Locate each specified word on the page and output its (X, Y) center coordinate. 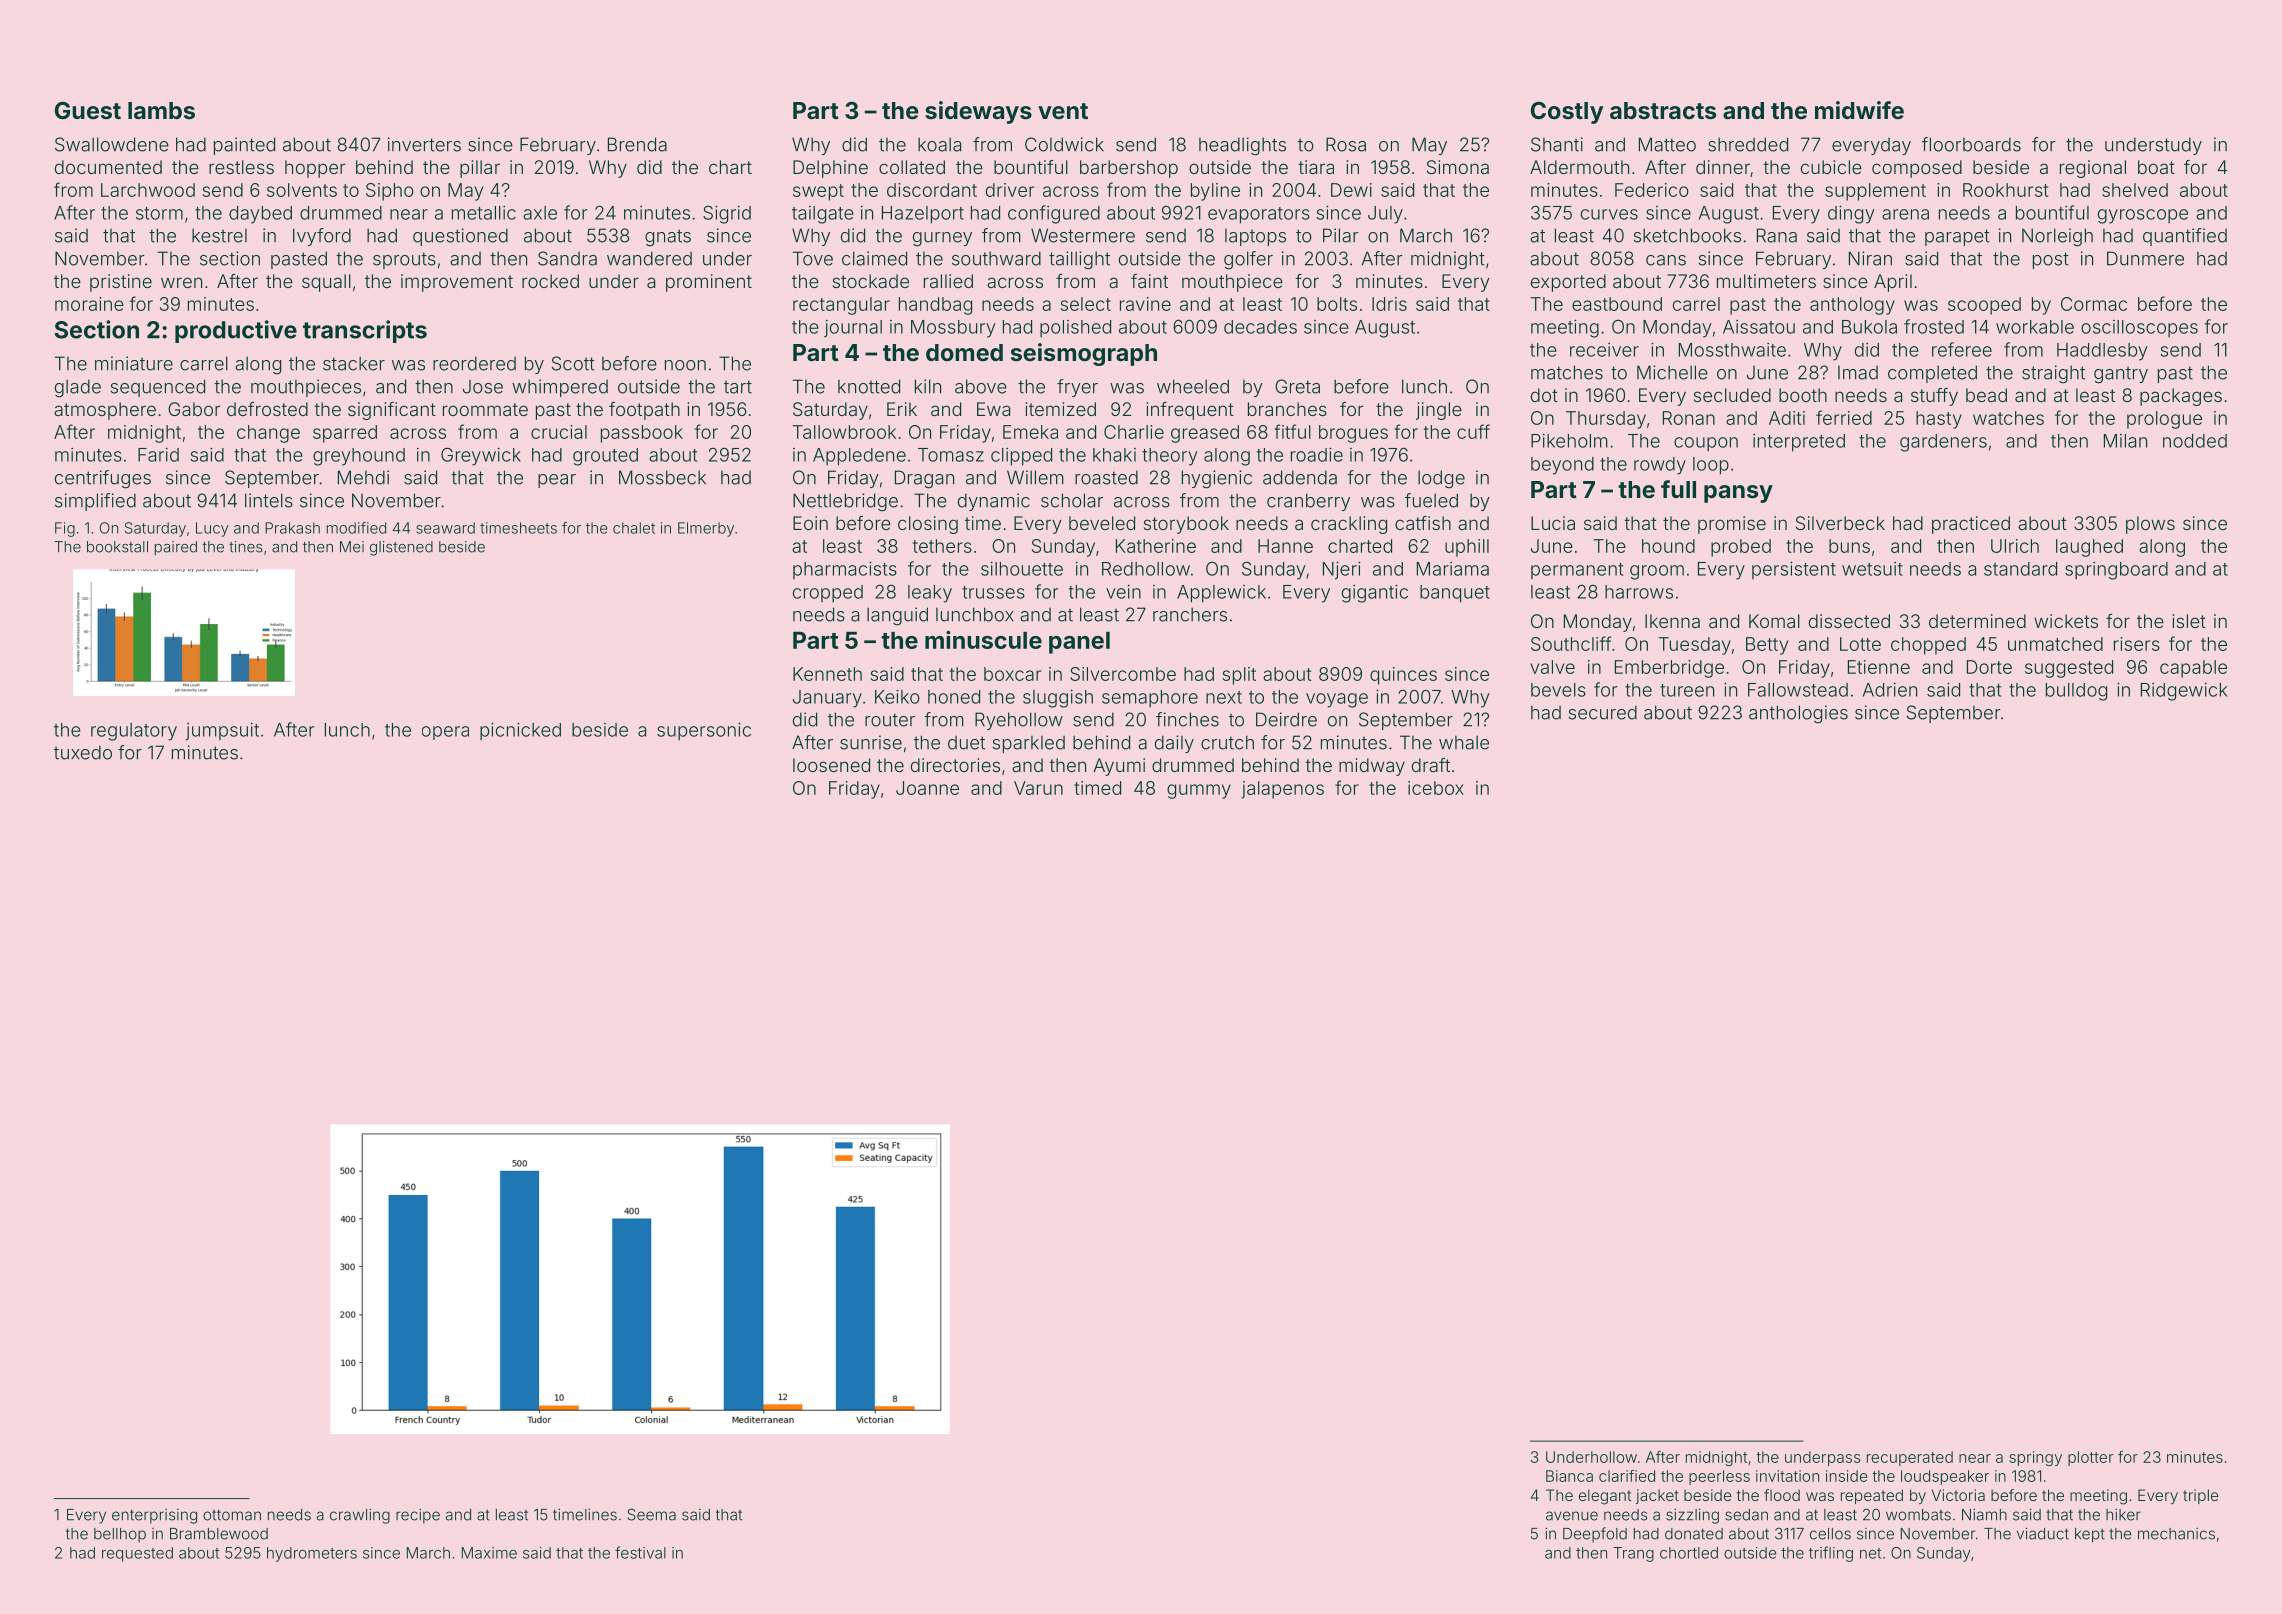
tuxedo (83, 752)
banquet (1455, 594)
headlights (1242, 146)
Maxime (489, 1553)
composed (1917, 169)
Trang (1633, 1554)
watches (2008, 418)
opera (445, 733)
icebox (1436, 788)
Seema (651, 1514)
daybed (260, 215)
